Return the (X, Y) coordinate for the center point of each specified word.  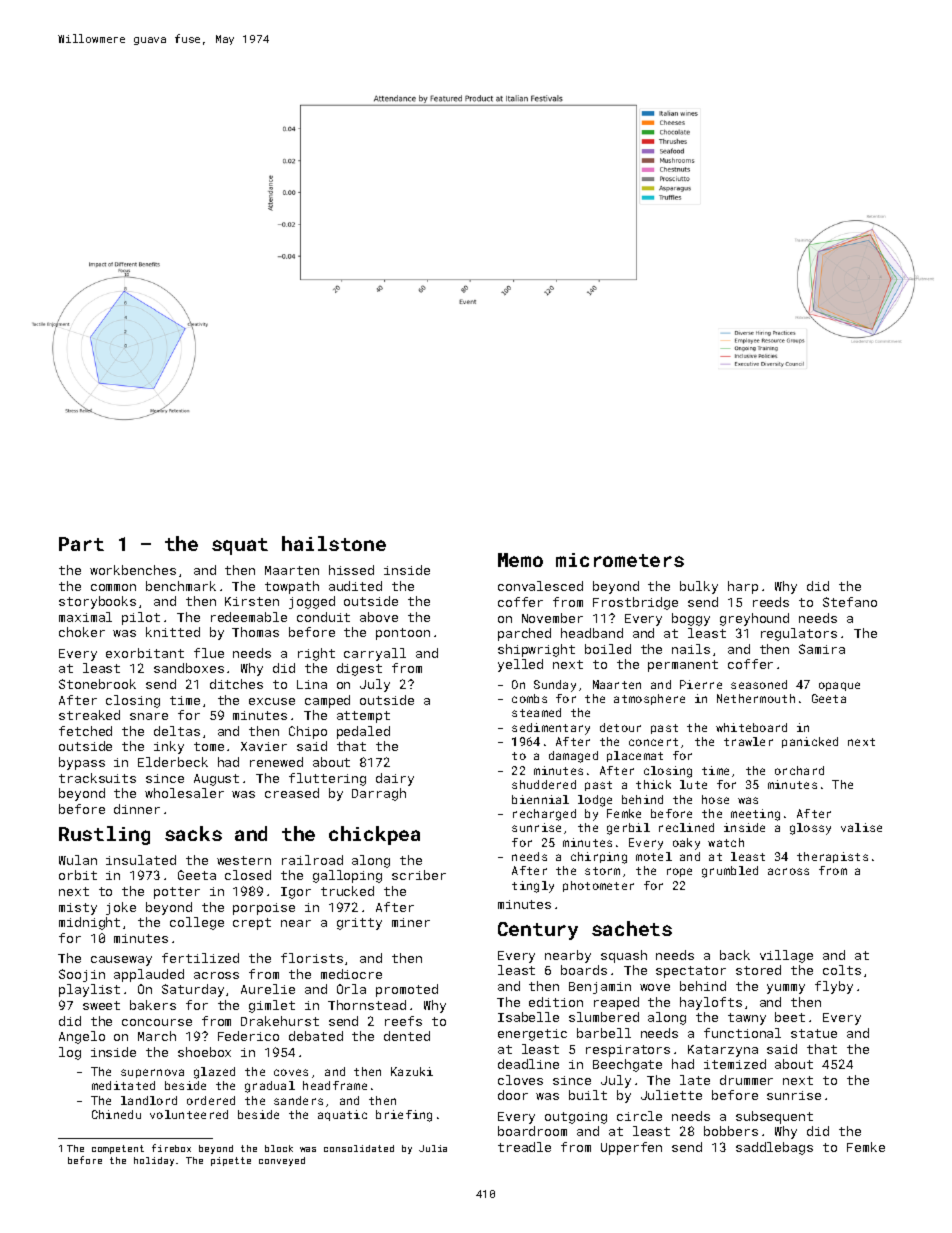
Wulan (78, 860)
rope (679, 872)
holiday (154, 1161)
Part (81, 544)
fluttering (327, 779)
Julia (433, 1148)
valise (861, 827)
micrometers (620, 560)
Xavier (264, 746)
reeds (771, 602)
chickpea (374, 835)
